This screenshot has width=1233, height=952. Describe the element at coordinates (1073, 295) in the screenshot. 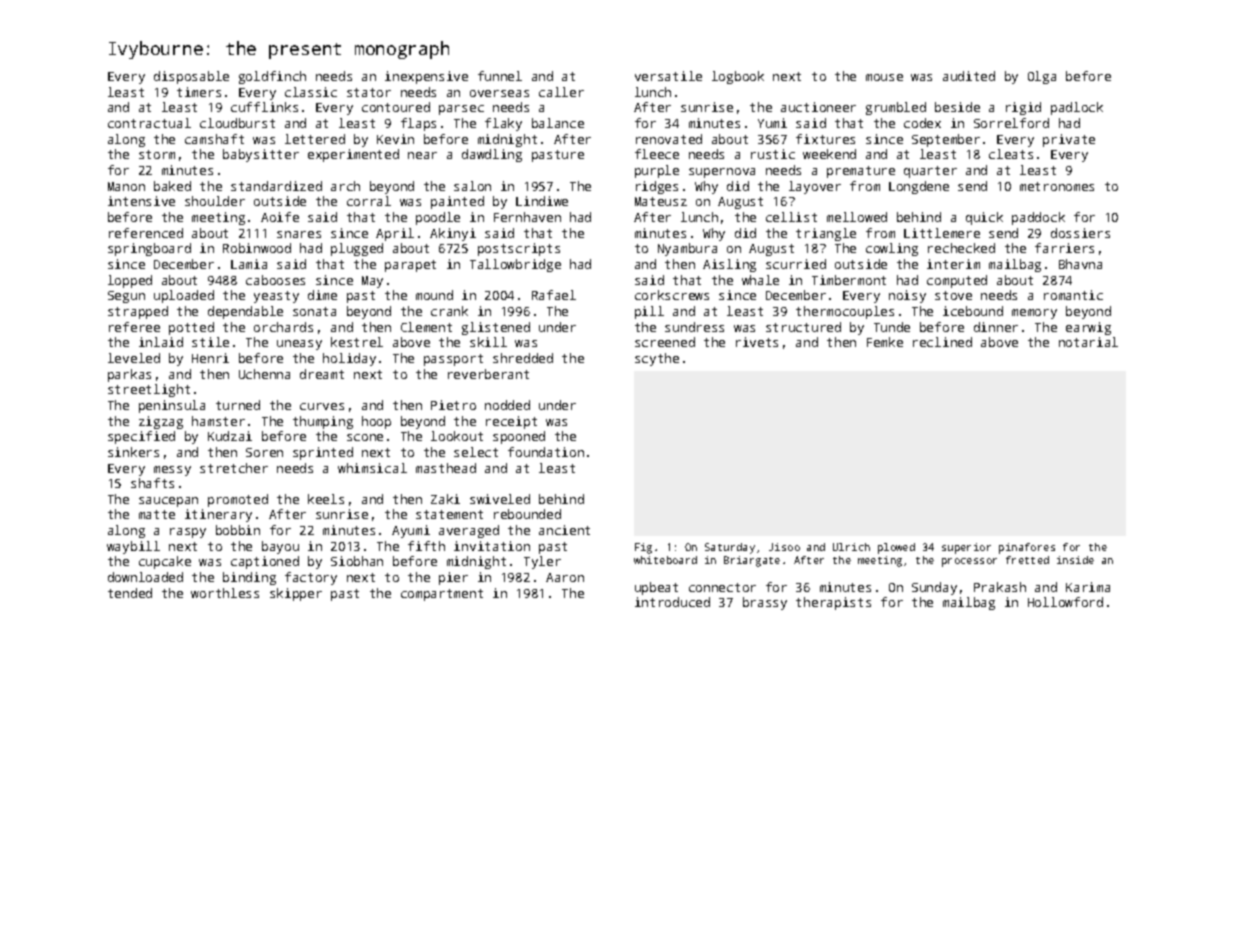

I see `romantic` at that location.
